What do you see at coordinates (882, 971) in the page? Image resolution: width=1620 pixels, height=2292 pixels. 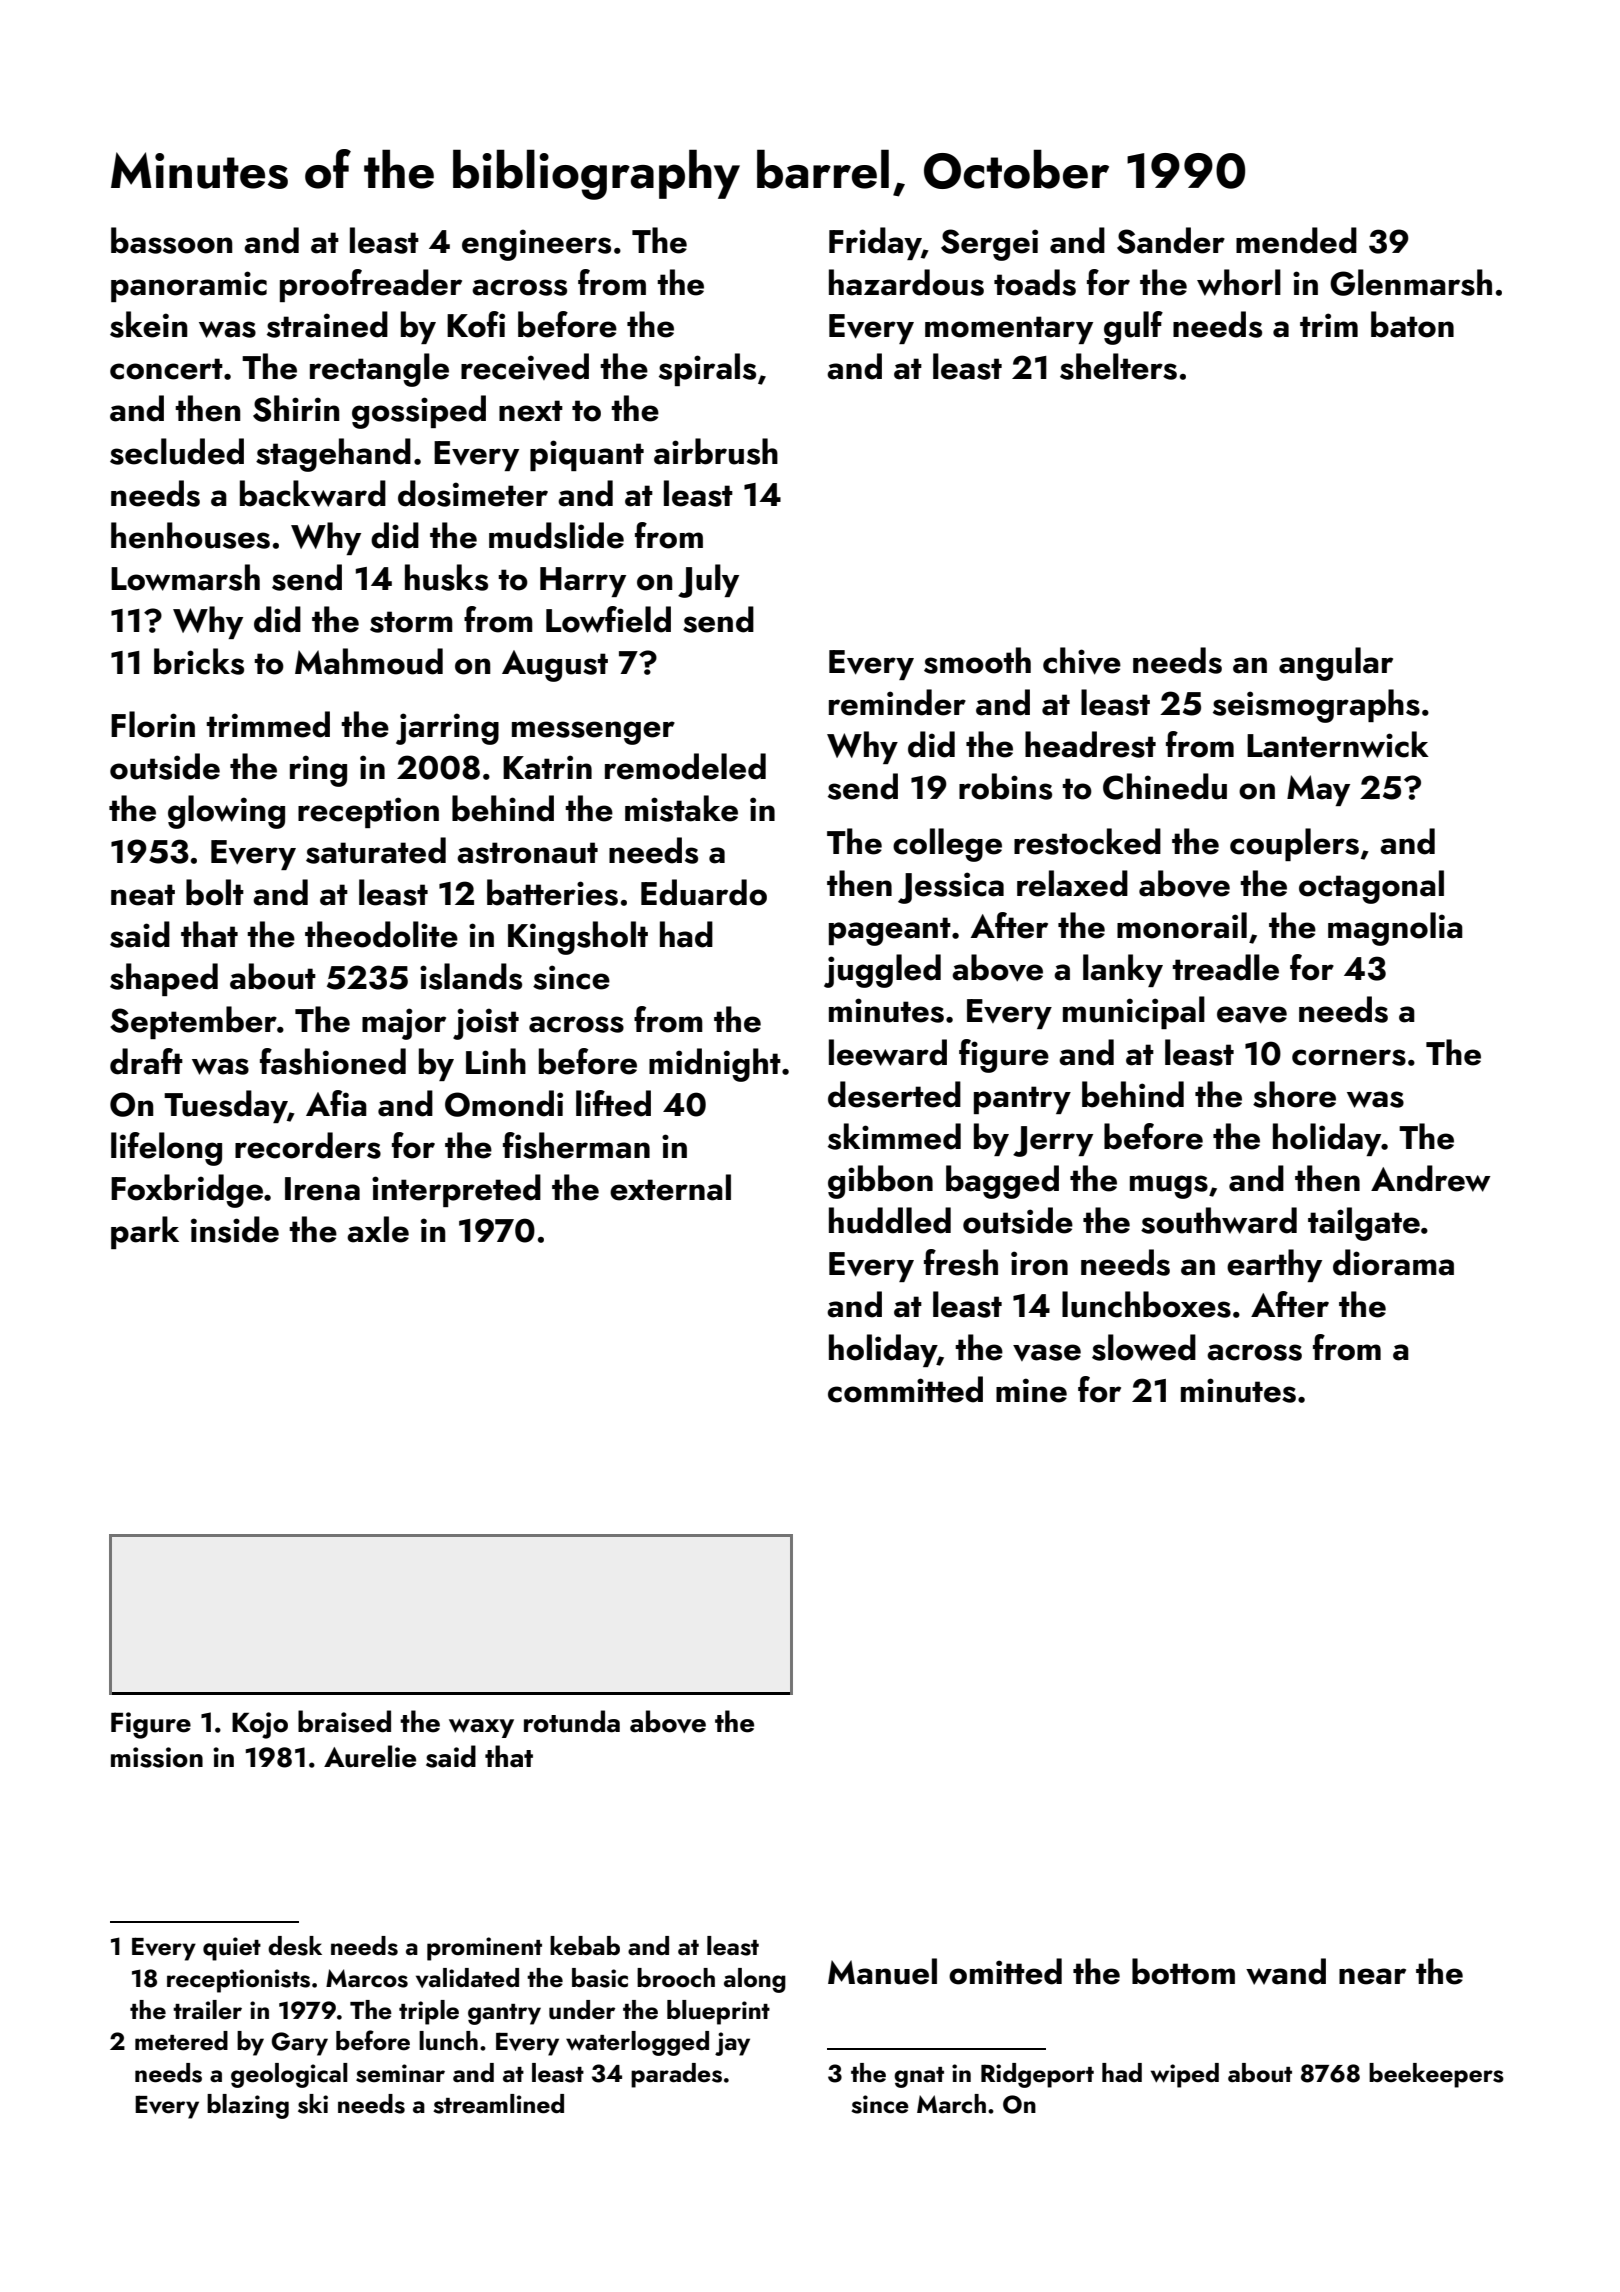 I see `juggled` at bounding box center [882, 971].
